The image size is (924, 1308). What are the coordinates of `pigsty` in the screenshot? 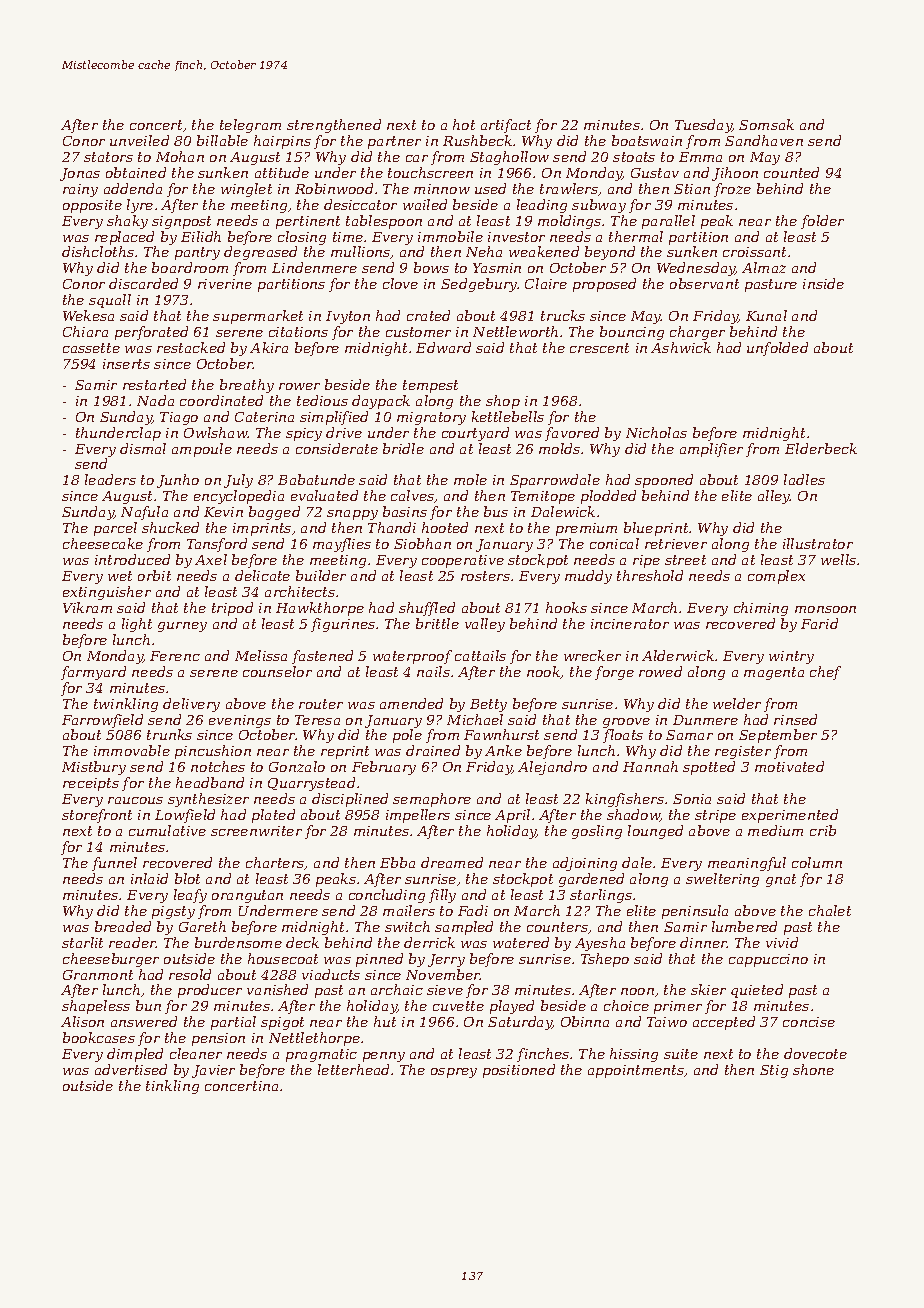 It's located at (173, 912).
